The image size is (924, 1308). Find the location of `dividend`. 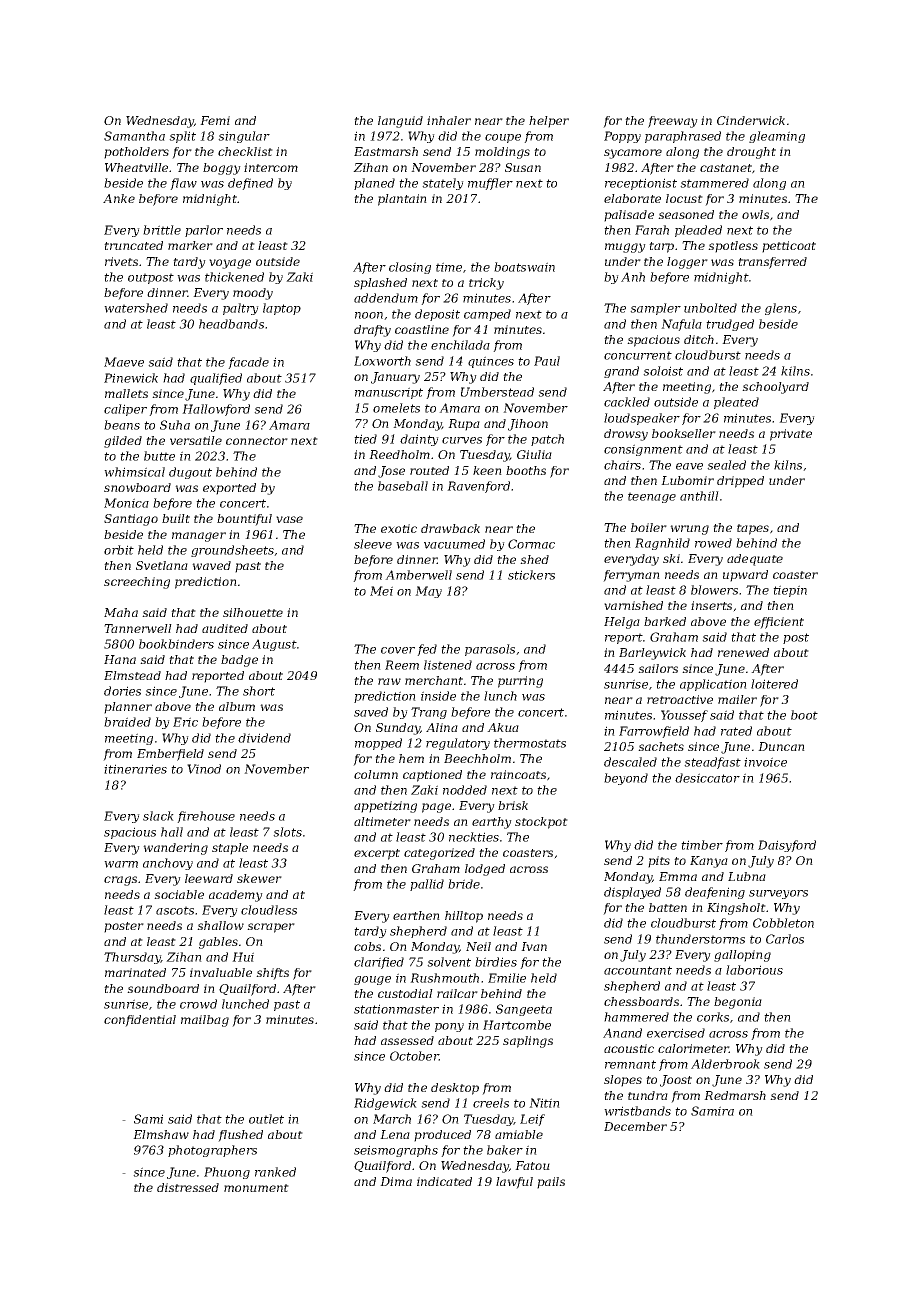

dividend is located at coordinates (264, 738).
